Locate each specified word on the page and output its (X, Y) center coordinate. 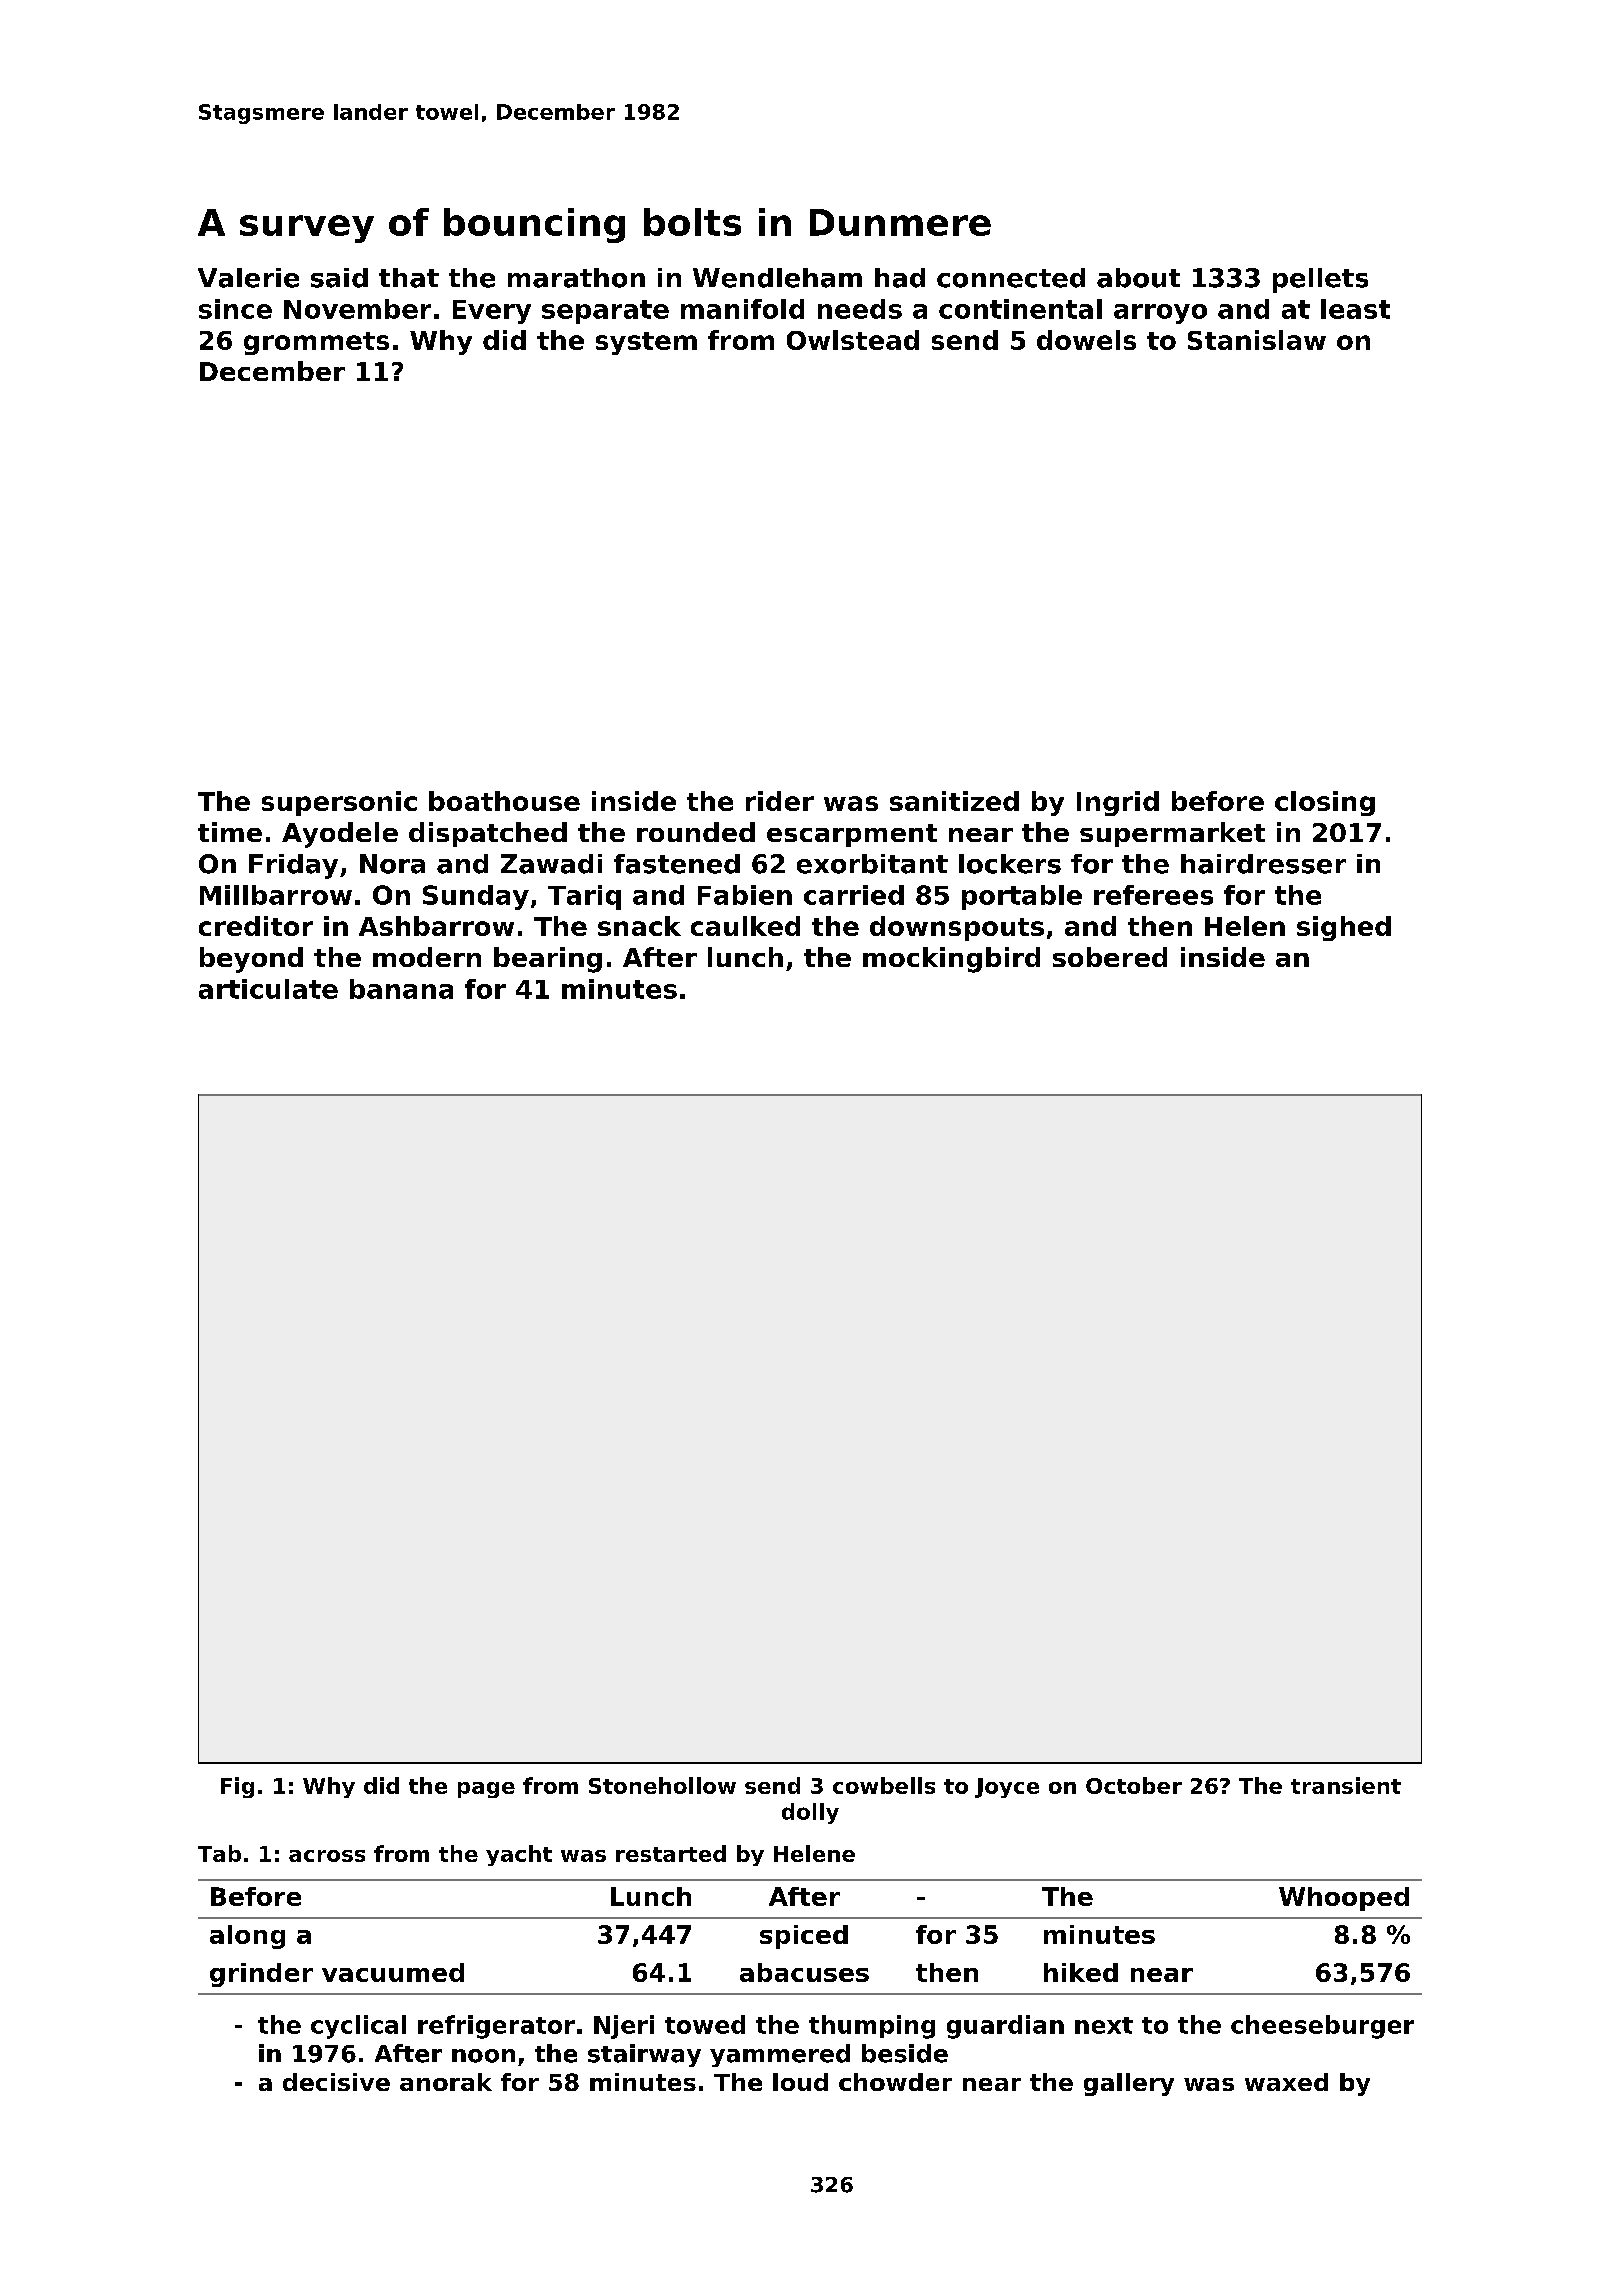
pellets (1320, 280)
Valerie (248, 278)
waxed (1286, 2082)
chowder (895, 2082)
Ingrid (1118, 803)
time (230, 832)
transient (1346, 1785)
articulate (268, 989)
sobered (1110, 957)
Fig (237, 1787)
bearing (548, 960)
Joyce (1007, 1788)
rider (780, 801)
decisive (336, 2082)
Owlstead (853, 340)
